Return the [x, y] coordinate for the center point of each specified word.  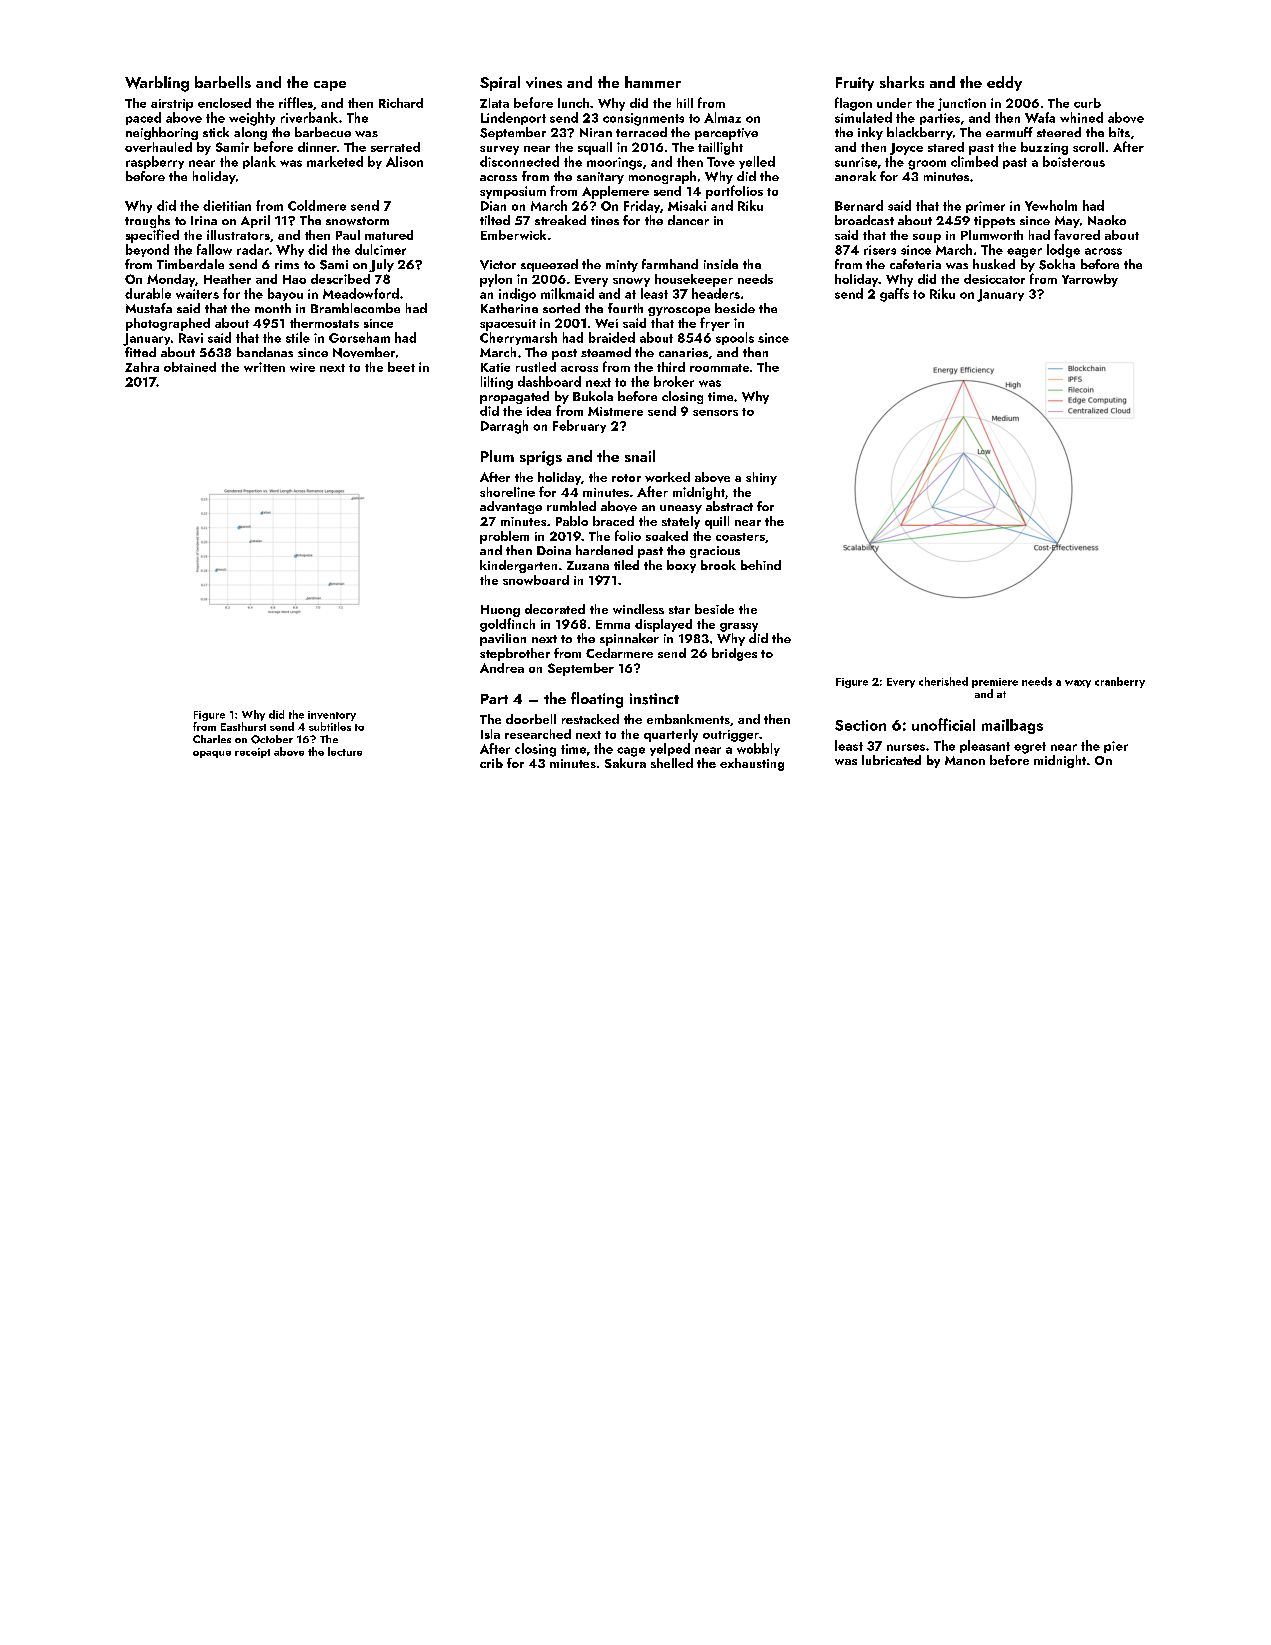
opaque [212, 754]
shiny [761, 478]
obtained [190, 367]
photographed [168, 324]
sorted [561, 308]
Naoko [1107, 220]
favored [1077, 234]
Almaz [722, 117]
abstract [729, 506]
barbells [223, 82]
